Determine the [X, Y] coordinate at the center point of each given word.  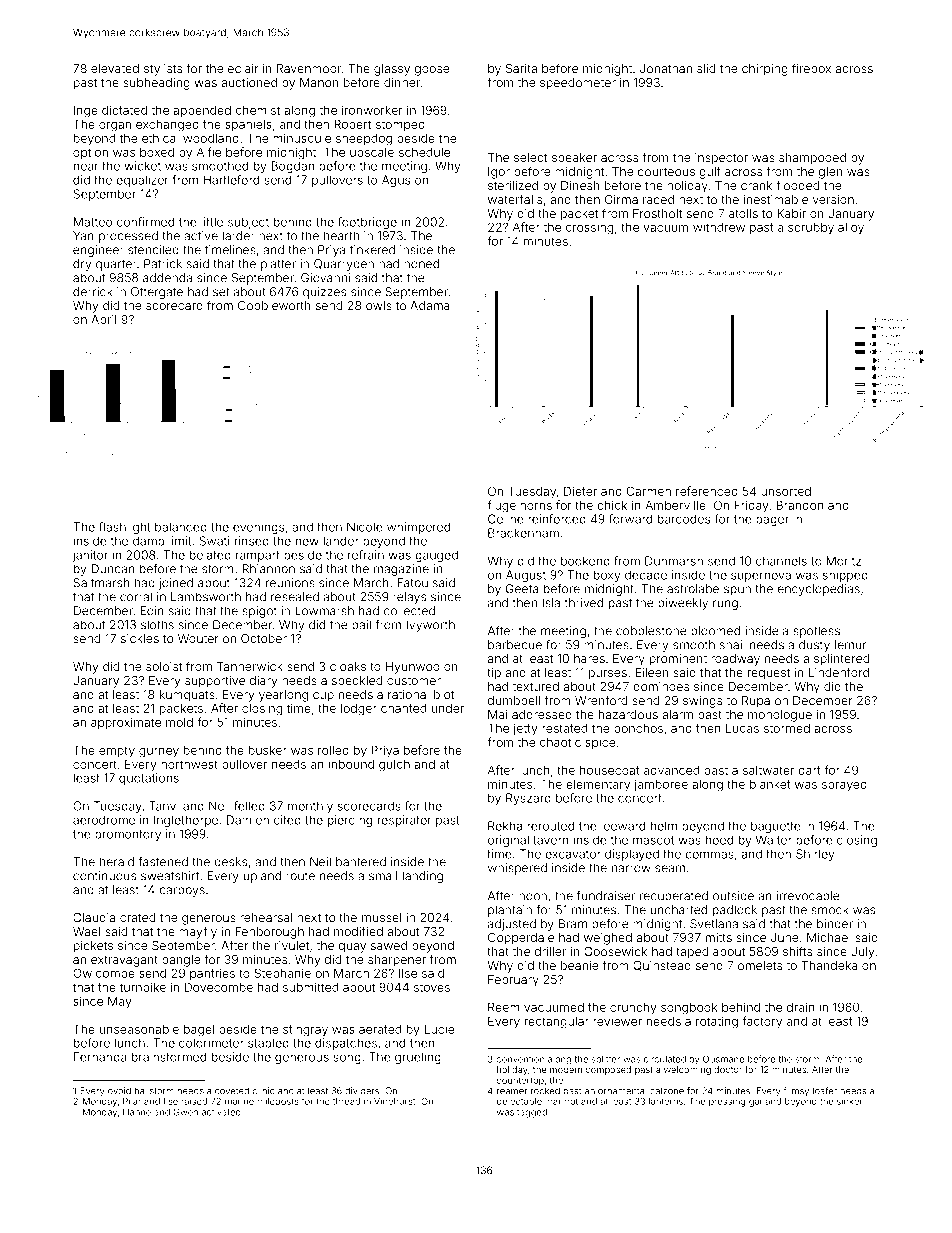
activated [221, 1112]
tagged [532, 1113]
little [212, 222]
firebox [811, 68]
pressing [727, 1102]
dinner [402, 82]
